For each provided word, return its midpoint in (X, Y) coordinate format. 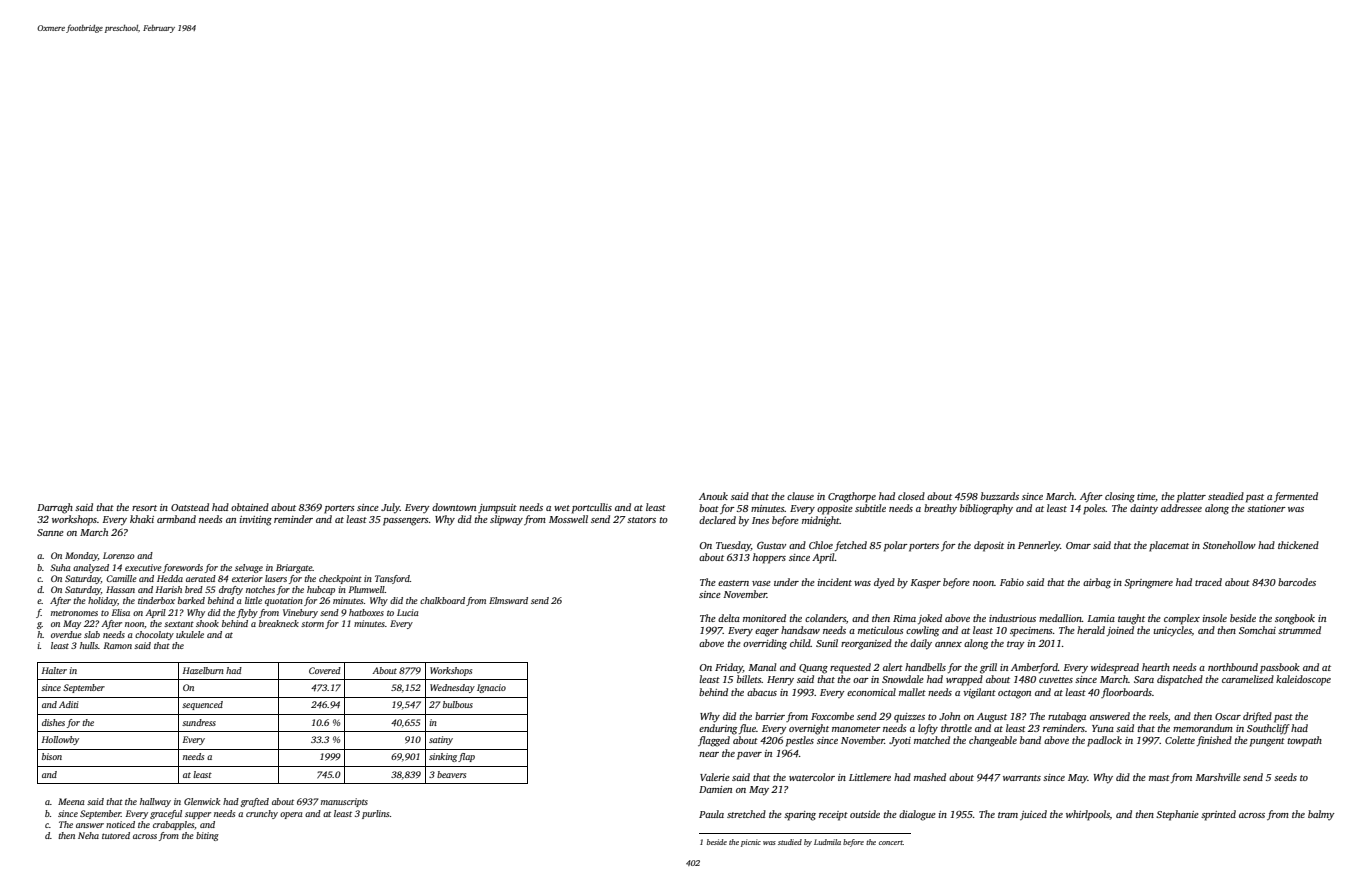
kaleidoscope (1303, 680)
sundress (199, 722)
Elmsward (508, 600)
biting (207, 836)
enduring (718, 729)
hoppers (769, 558)
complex (1182, 619)
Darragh (55, 508)
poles (1094, 509)
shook (207, 623)
